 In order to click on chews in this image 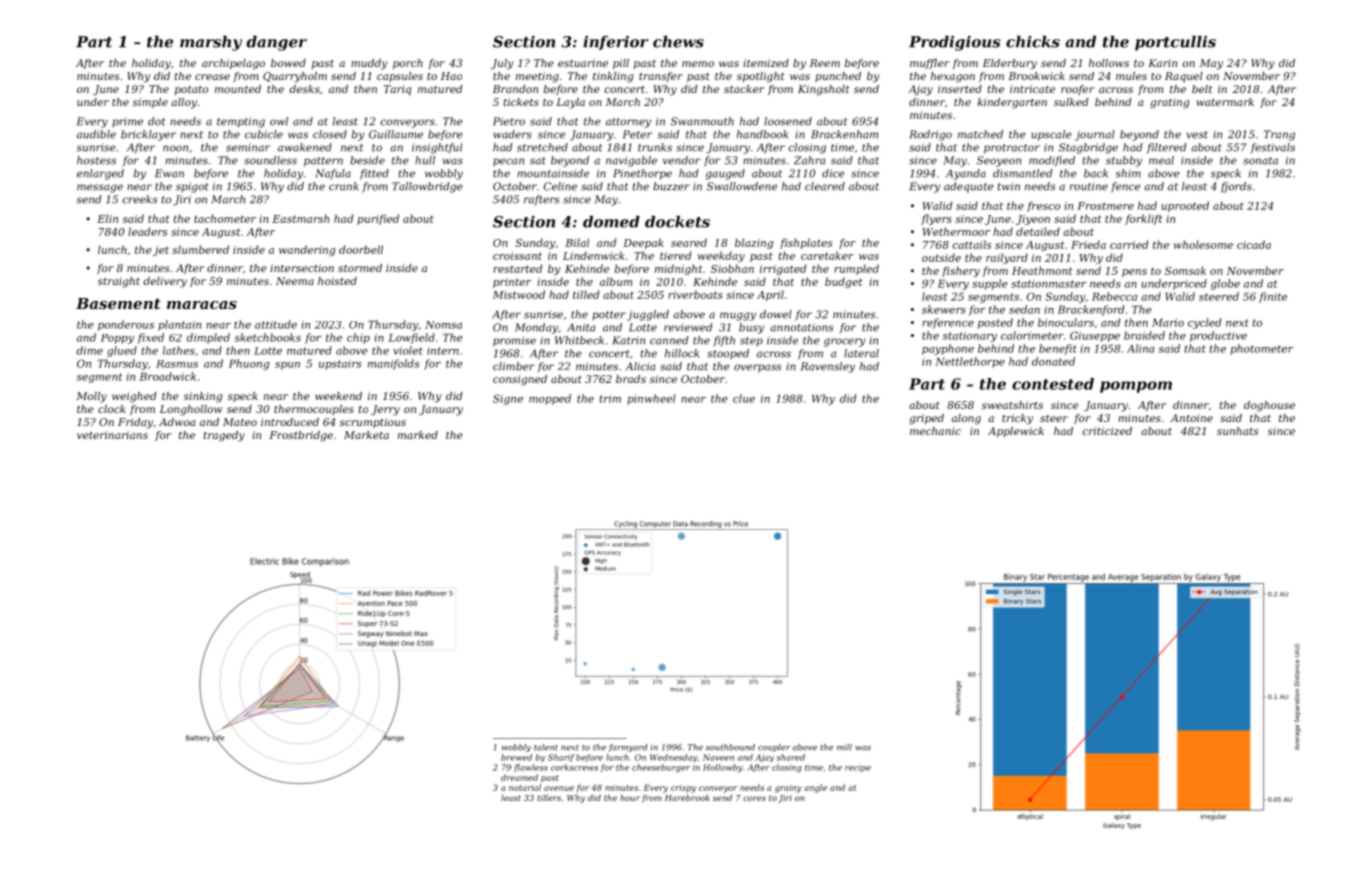, I will do `click(678, 42)`.
